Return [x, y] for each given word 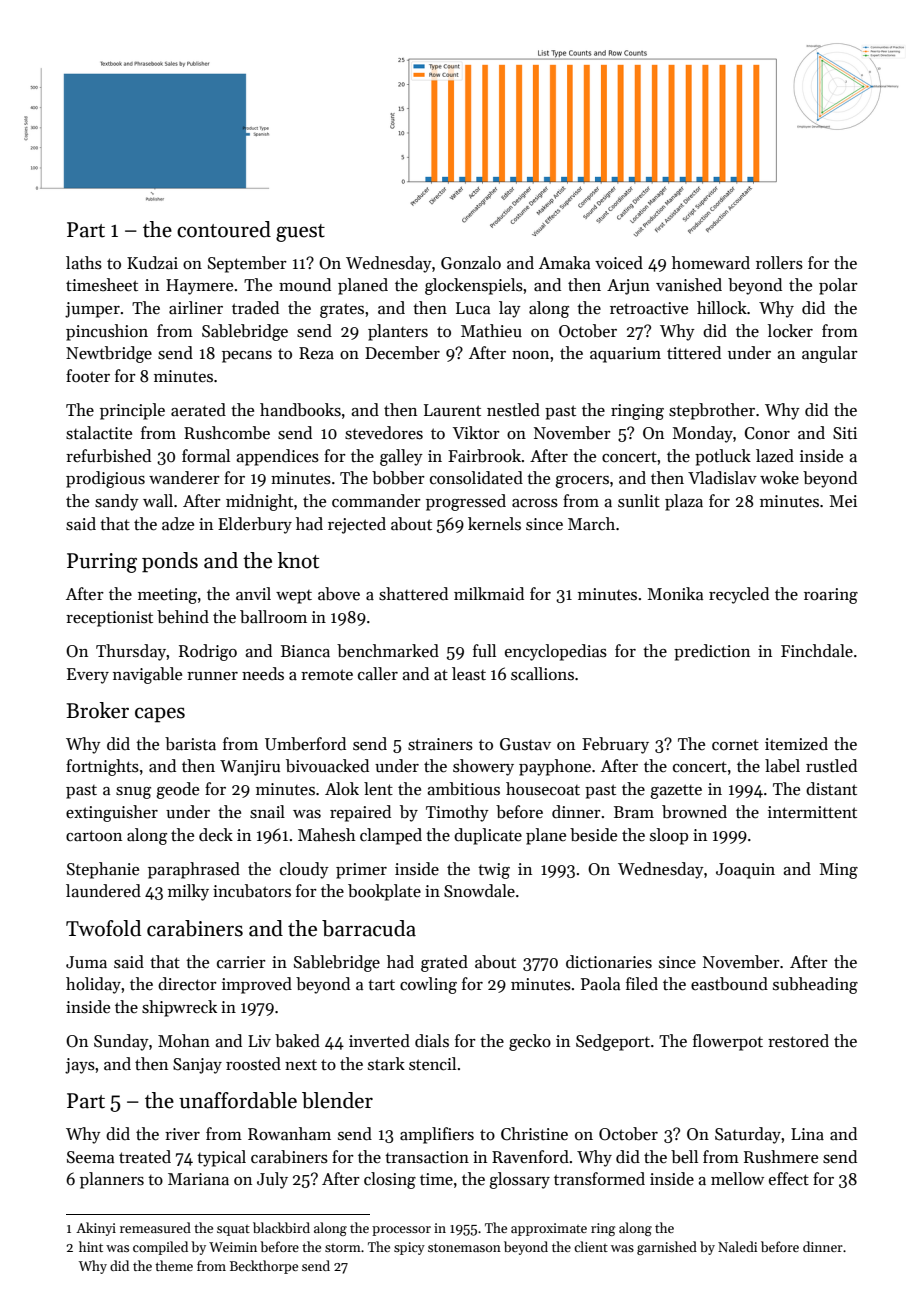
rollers [779, 263]
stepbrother [712, 411]
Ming [839, 871]
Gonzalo [471, 263]
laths [84, 263]
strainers [440, 744]
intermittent [812, 812]
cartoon [94, 835]
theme [174, 1265]
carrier [241, 962]
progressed [466, 502]
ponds [170, 562]
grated [444, 963]
